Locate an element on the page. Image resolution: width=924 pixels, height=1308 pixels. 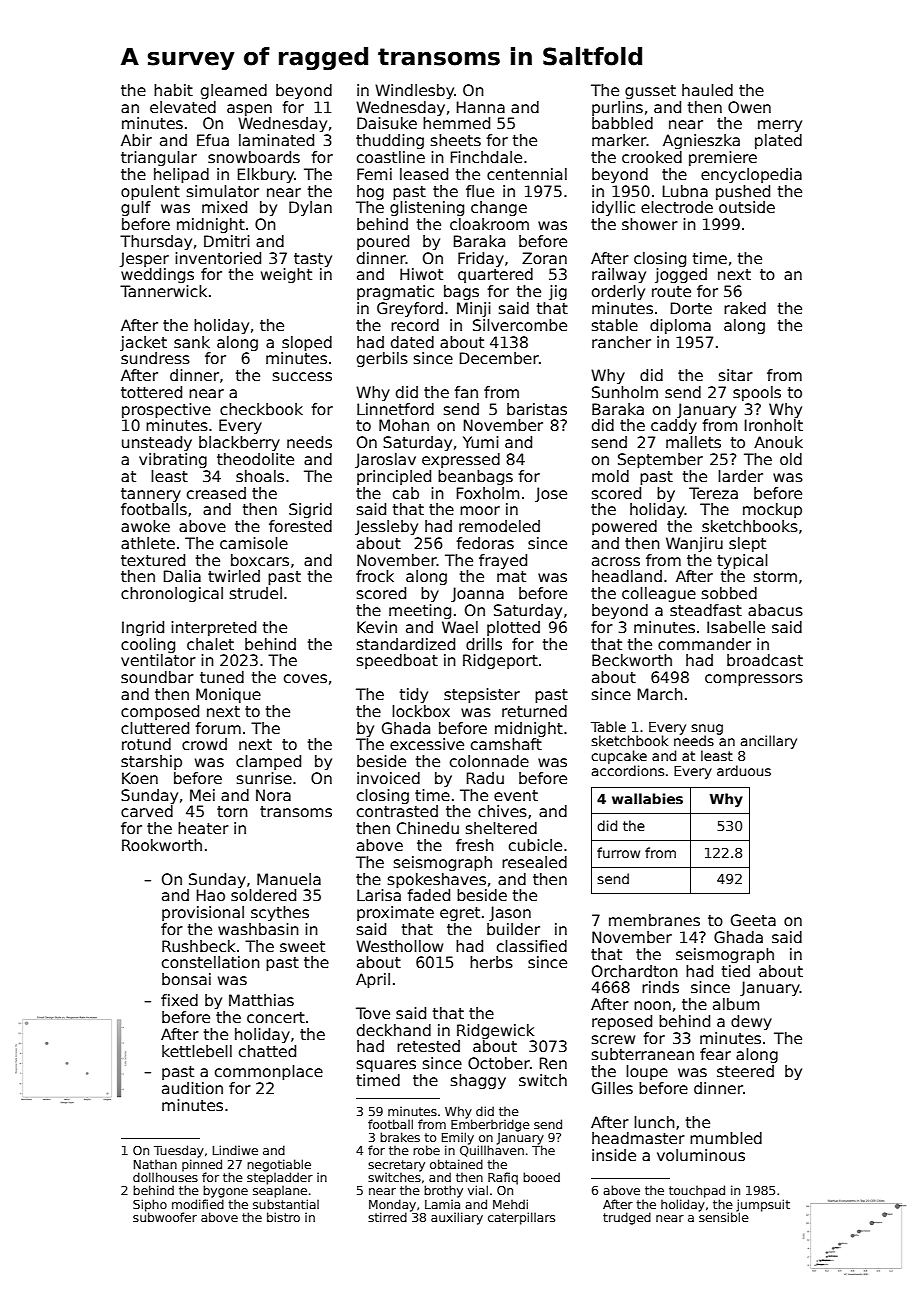
plated is located at coordinates (778, 141).
